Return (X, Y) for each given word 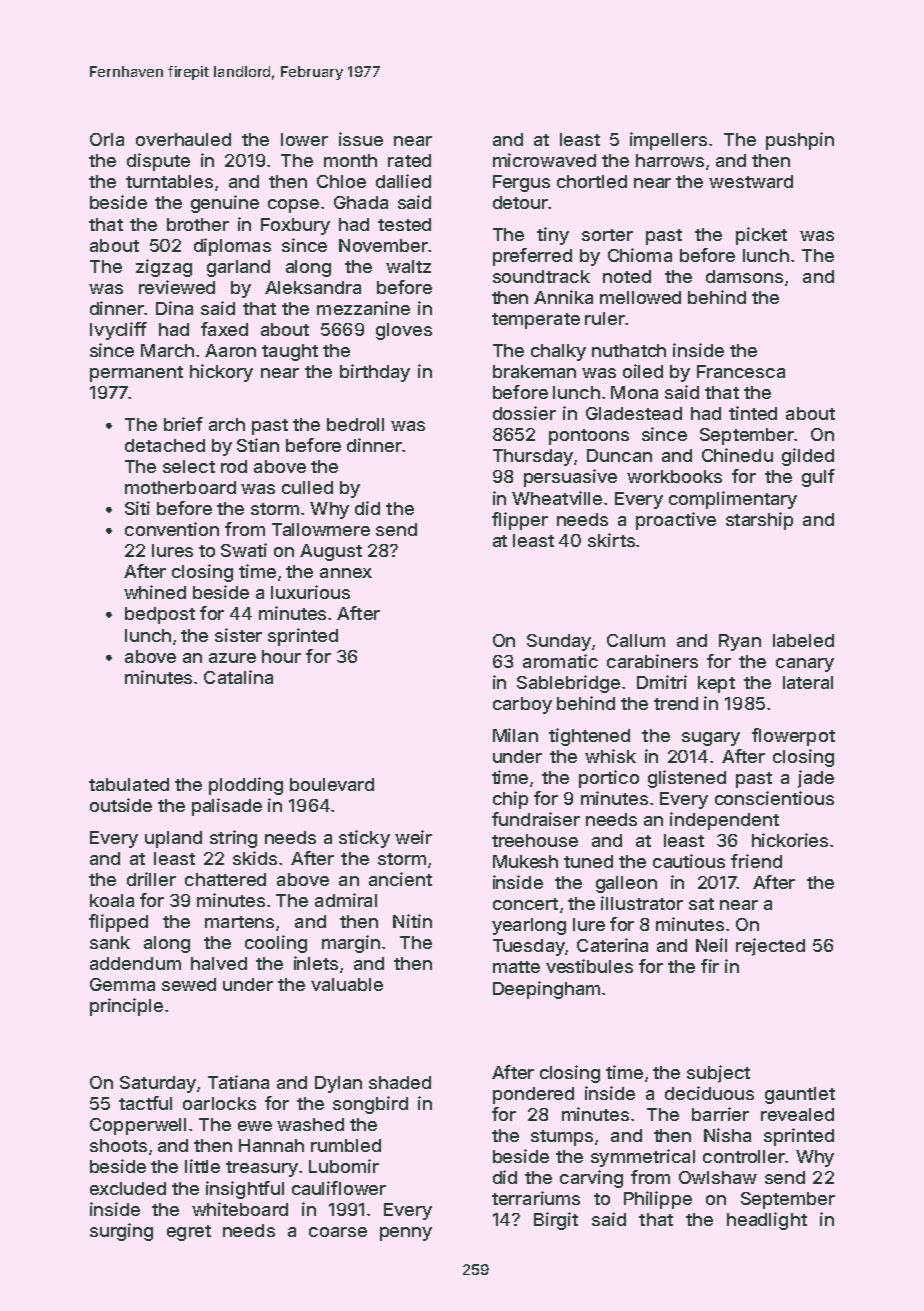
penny (406, 1234)
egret (189, 1233)
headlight (767, 1221)
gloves (404, 331)
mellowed (640, 297)
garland (238, 268)
